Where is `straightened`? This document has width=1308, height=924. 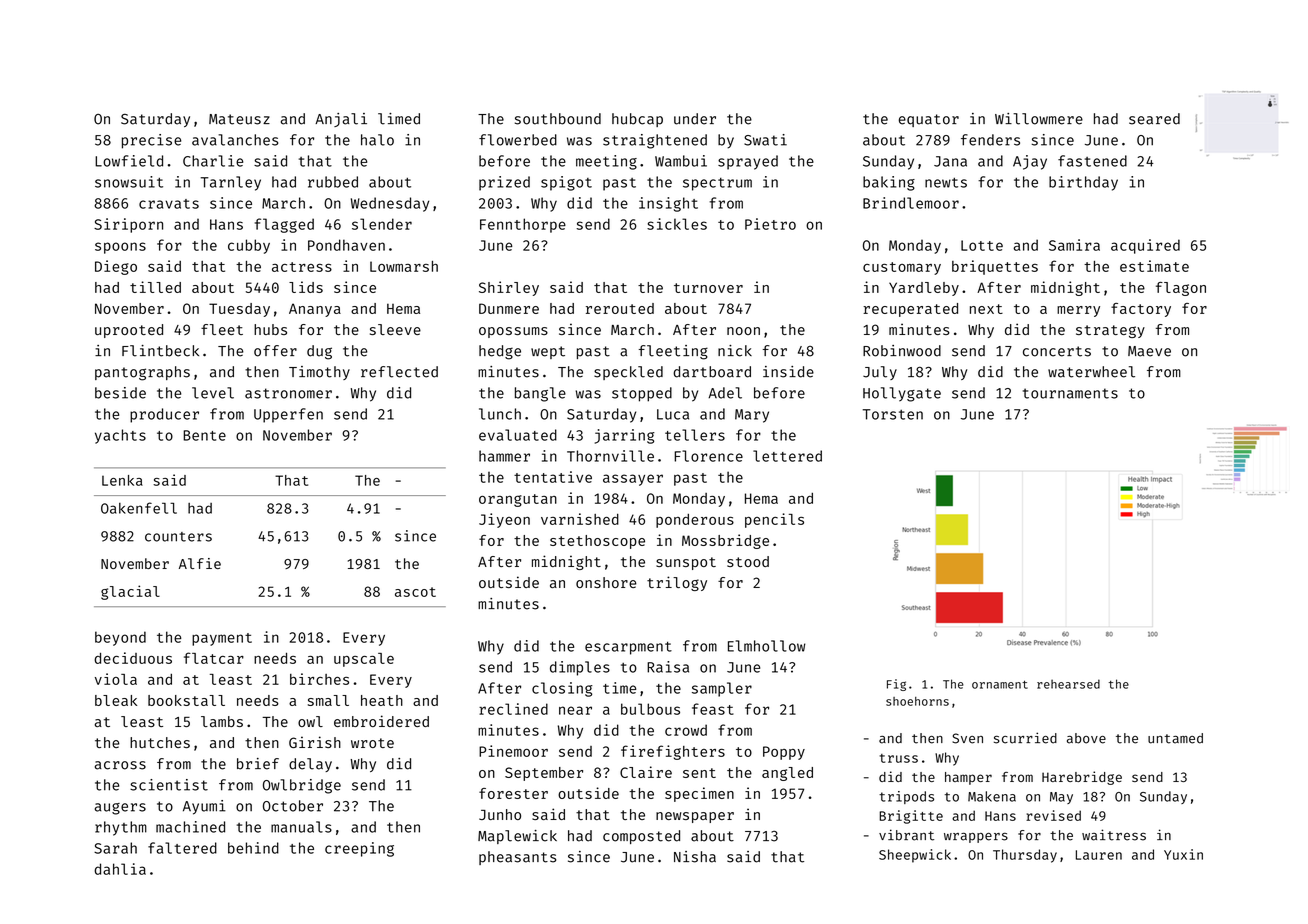 straightened is located at coordinates (655, 141).
